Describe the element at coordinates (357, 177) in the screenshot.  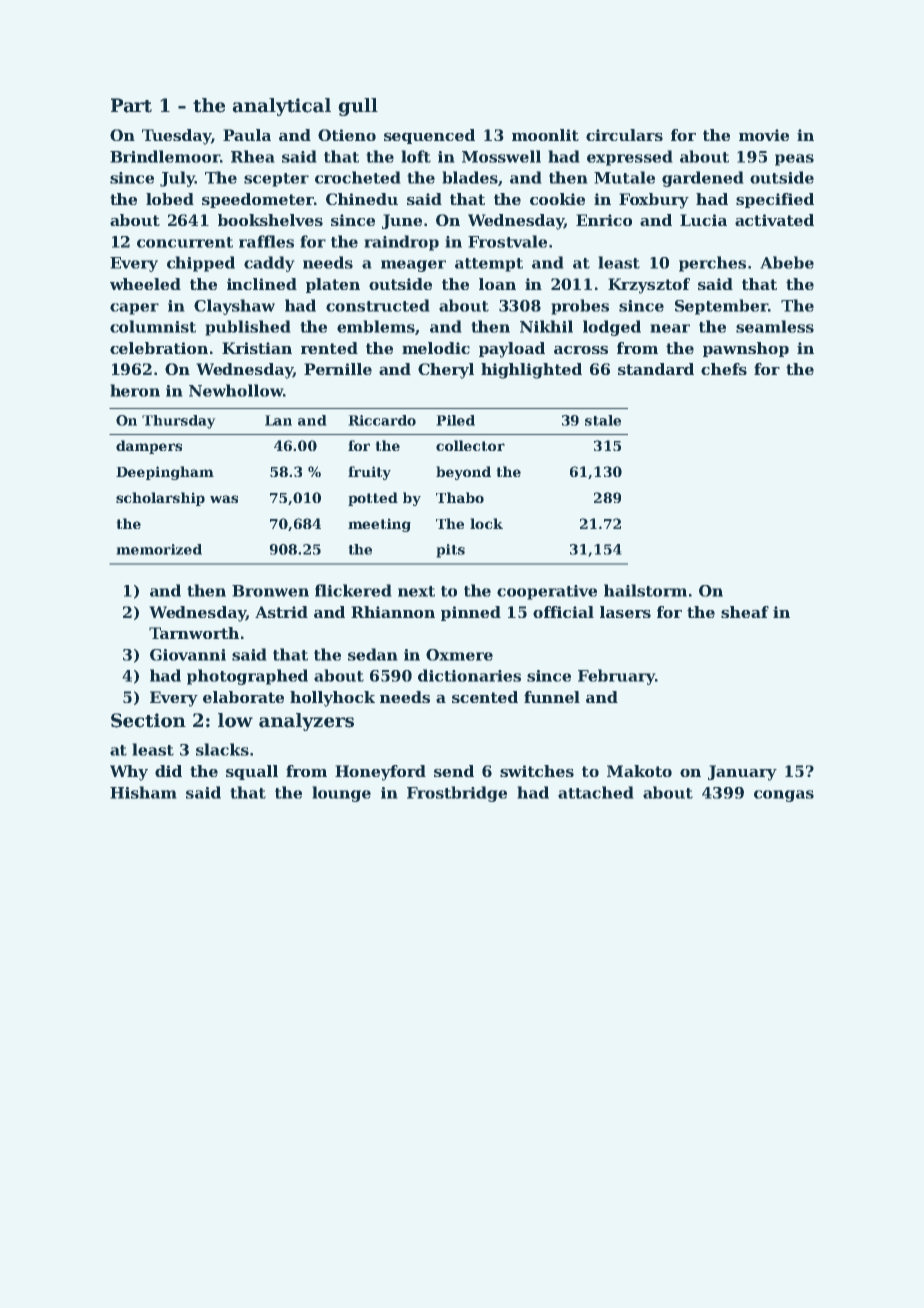
I see `crocheted` at that location.
